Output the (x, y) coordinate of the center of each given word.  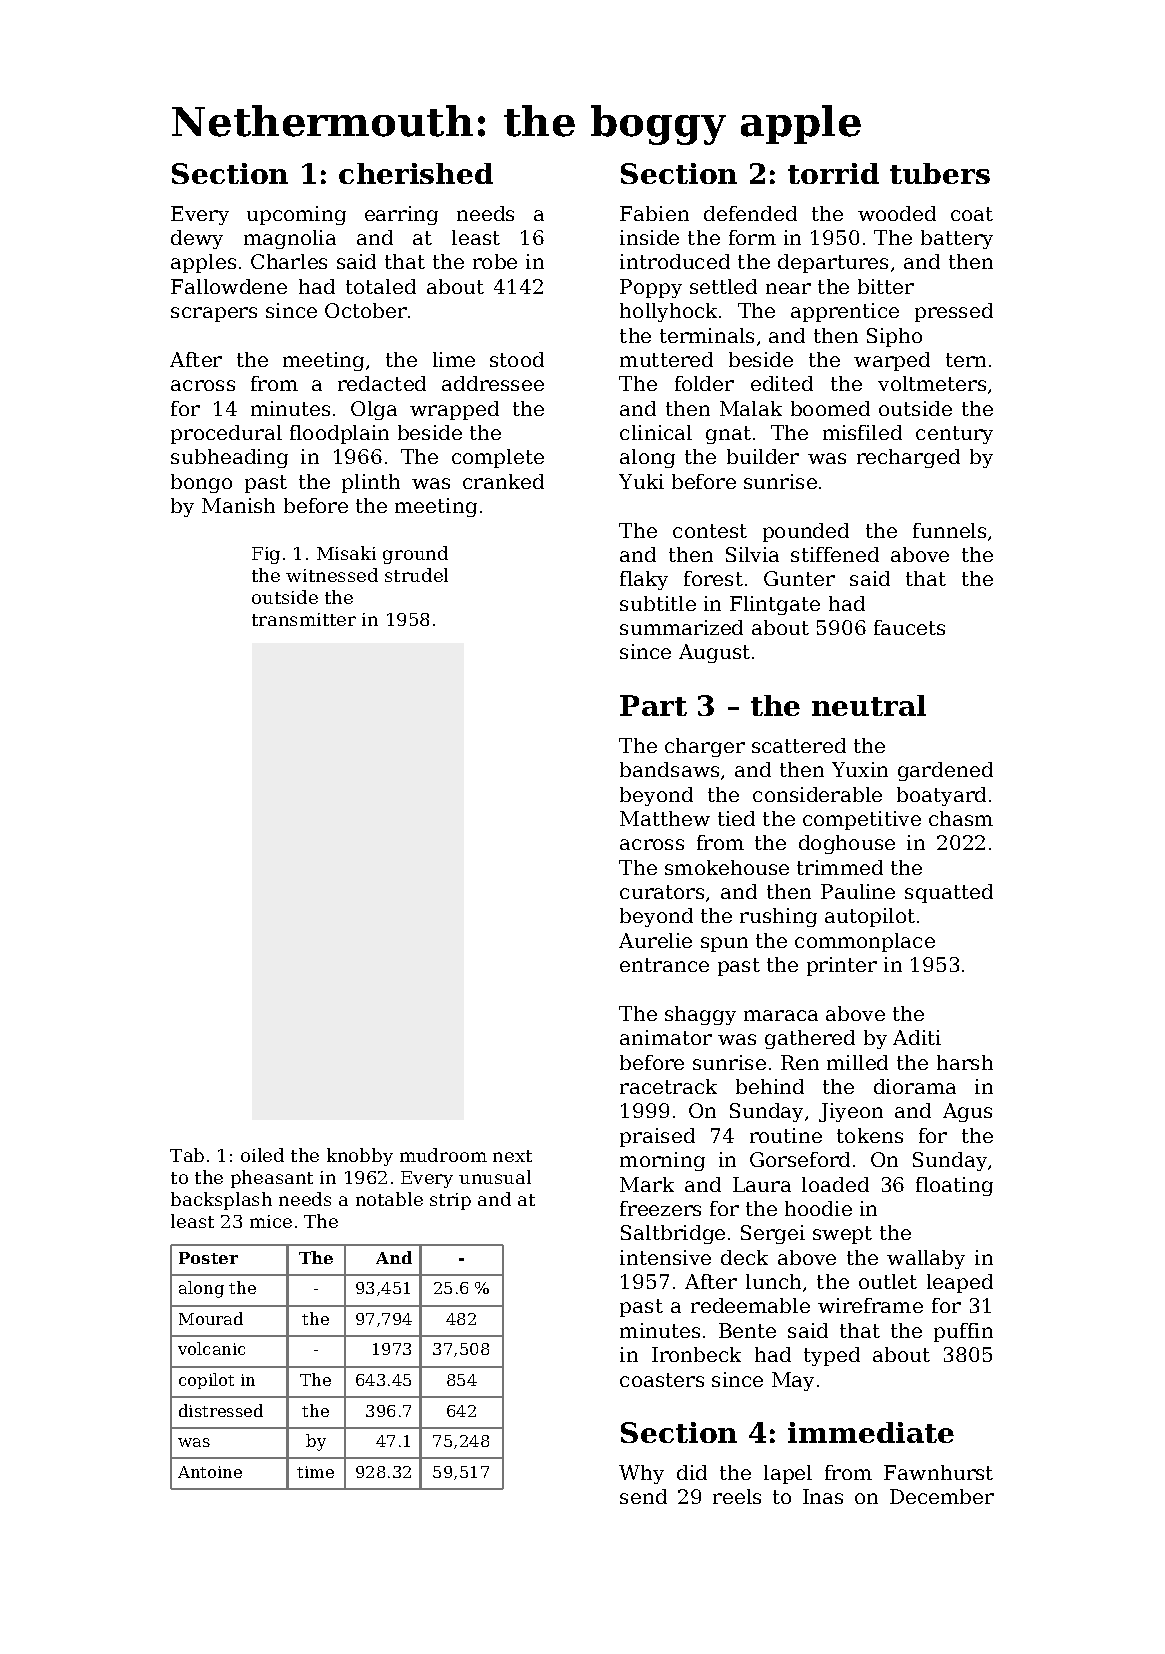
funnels (949, 530)
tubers (940, 173)
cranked (503, 481)
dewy (197, 239)
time (315, 1472)
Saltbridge (673, 1234)
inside (649, 237)
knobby (360, 1157)
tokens (870, 1135)
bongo (201, 483)
